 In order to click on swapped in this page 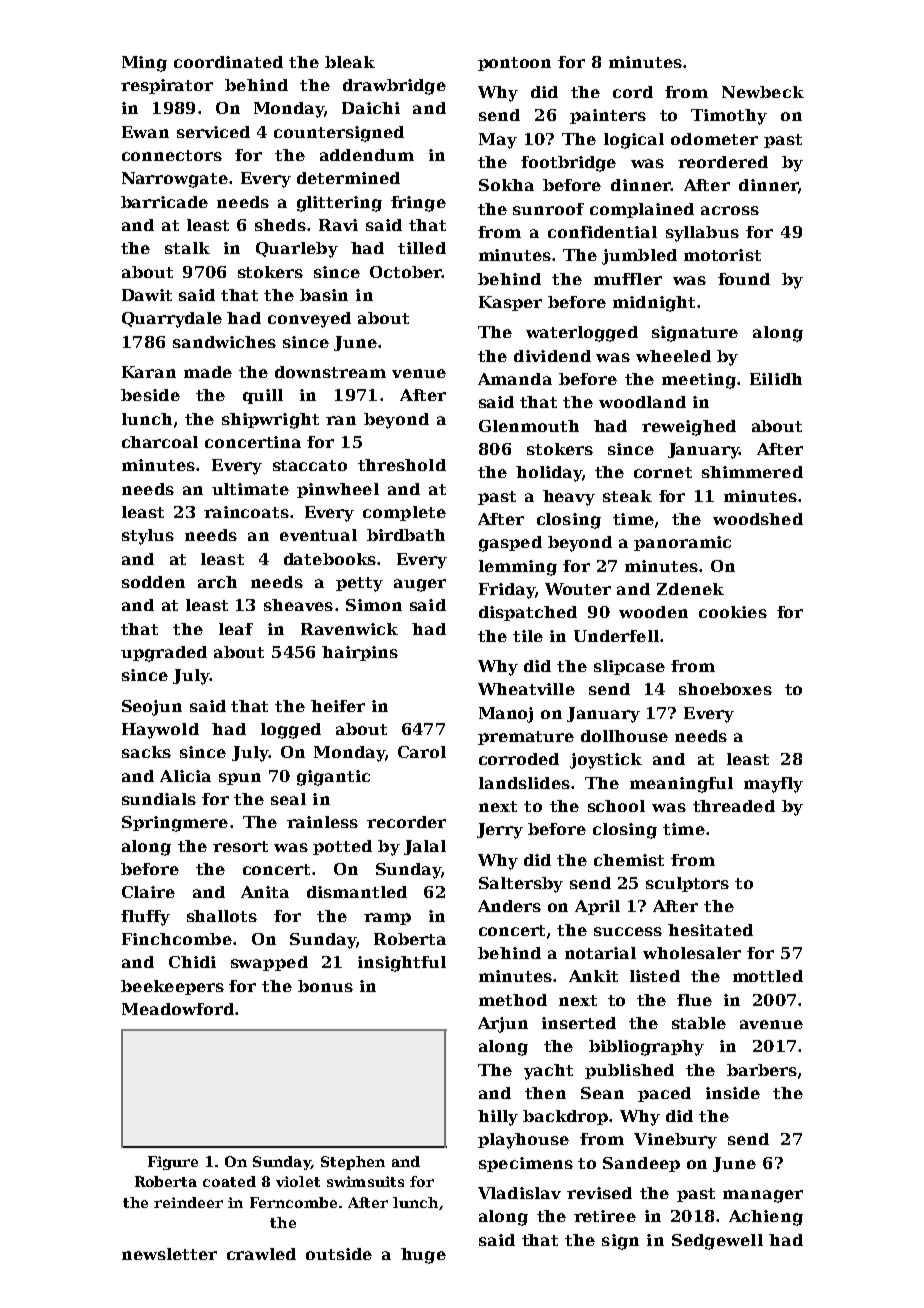, I will do `click(269, 963)`.
